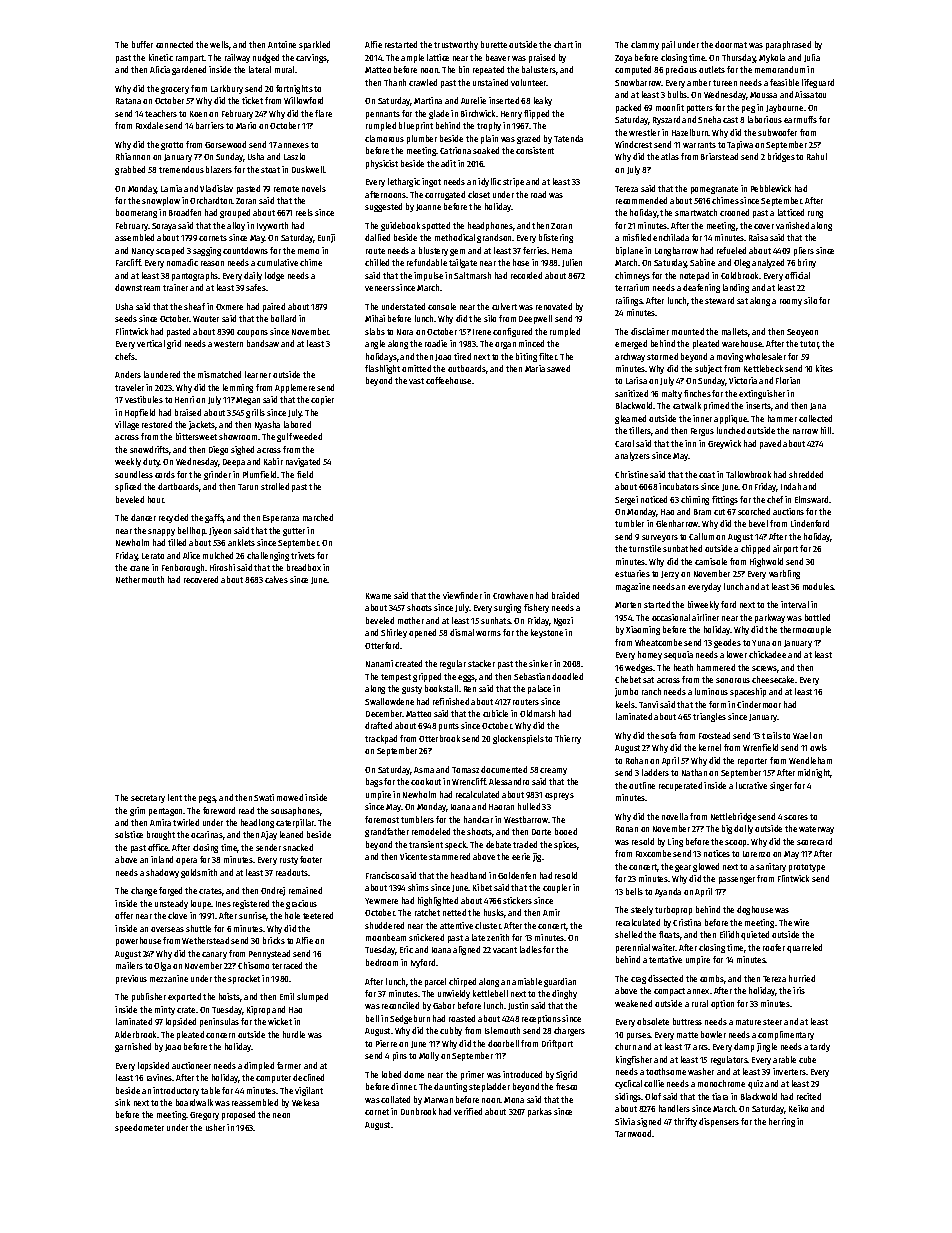 The image size is (952, 1233). Describe the element at coordinates (219, 1022) in the screenshot. I see `peninsulas` at that location.
